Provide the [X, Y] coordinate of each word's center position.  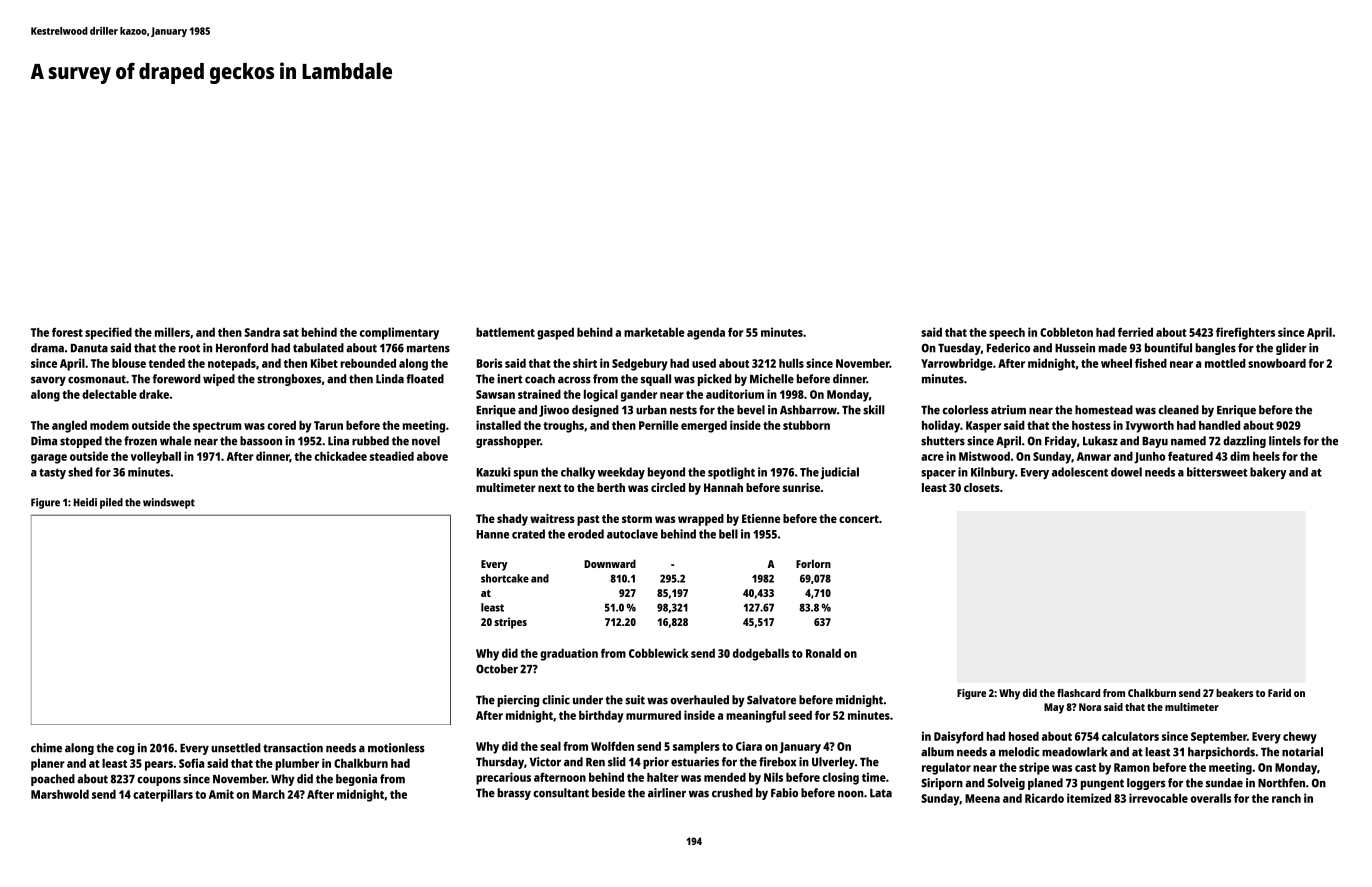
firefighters [1245, 333]
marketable [654, 332]
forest [67, 332]
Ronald [823, 653]
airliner [667, 793]
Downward [610, 563]
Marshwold [60, 794]
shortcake [505, 578]
